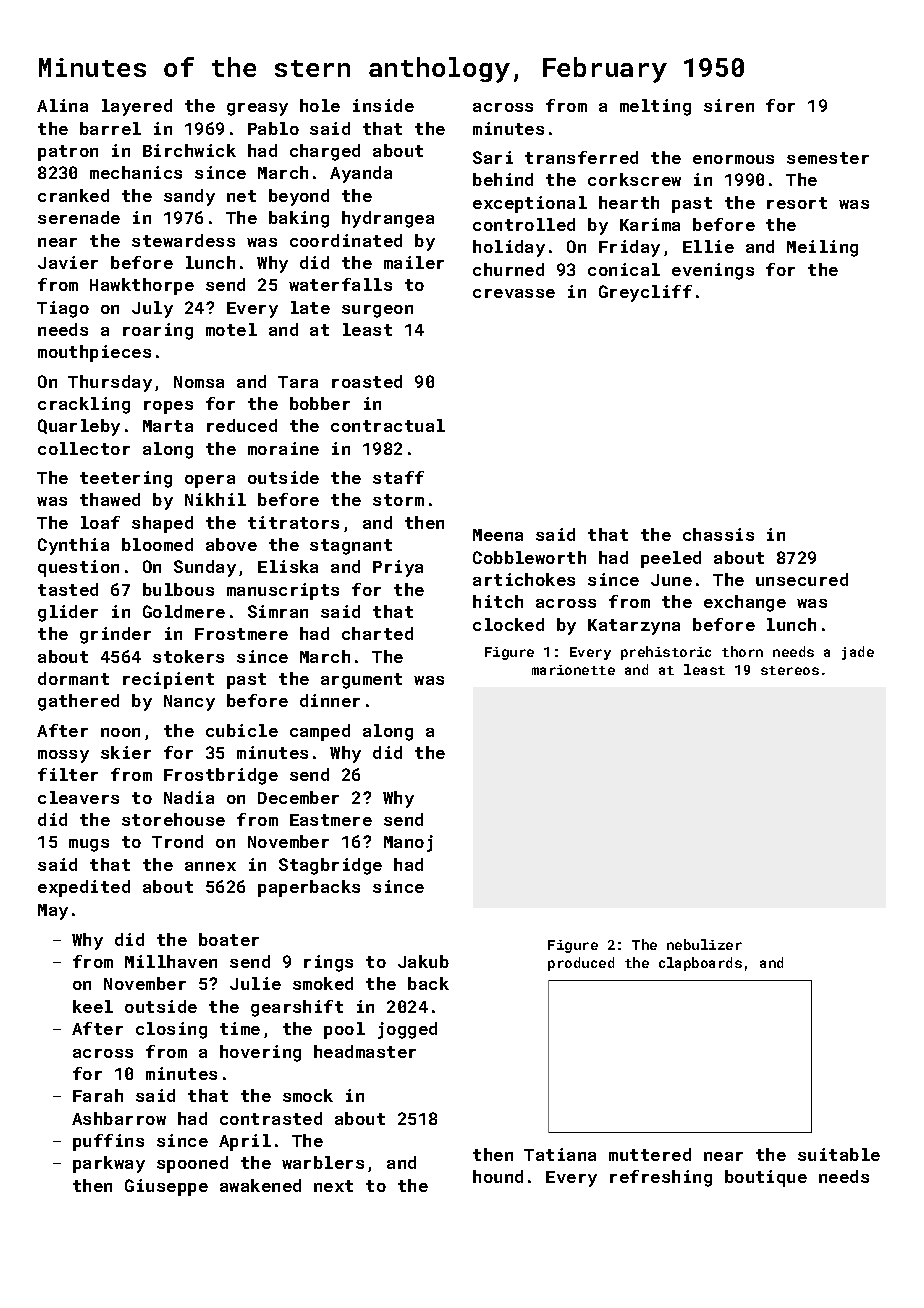  I want to click on contractual, so click(388, 425).
